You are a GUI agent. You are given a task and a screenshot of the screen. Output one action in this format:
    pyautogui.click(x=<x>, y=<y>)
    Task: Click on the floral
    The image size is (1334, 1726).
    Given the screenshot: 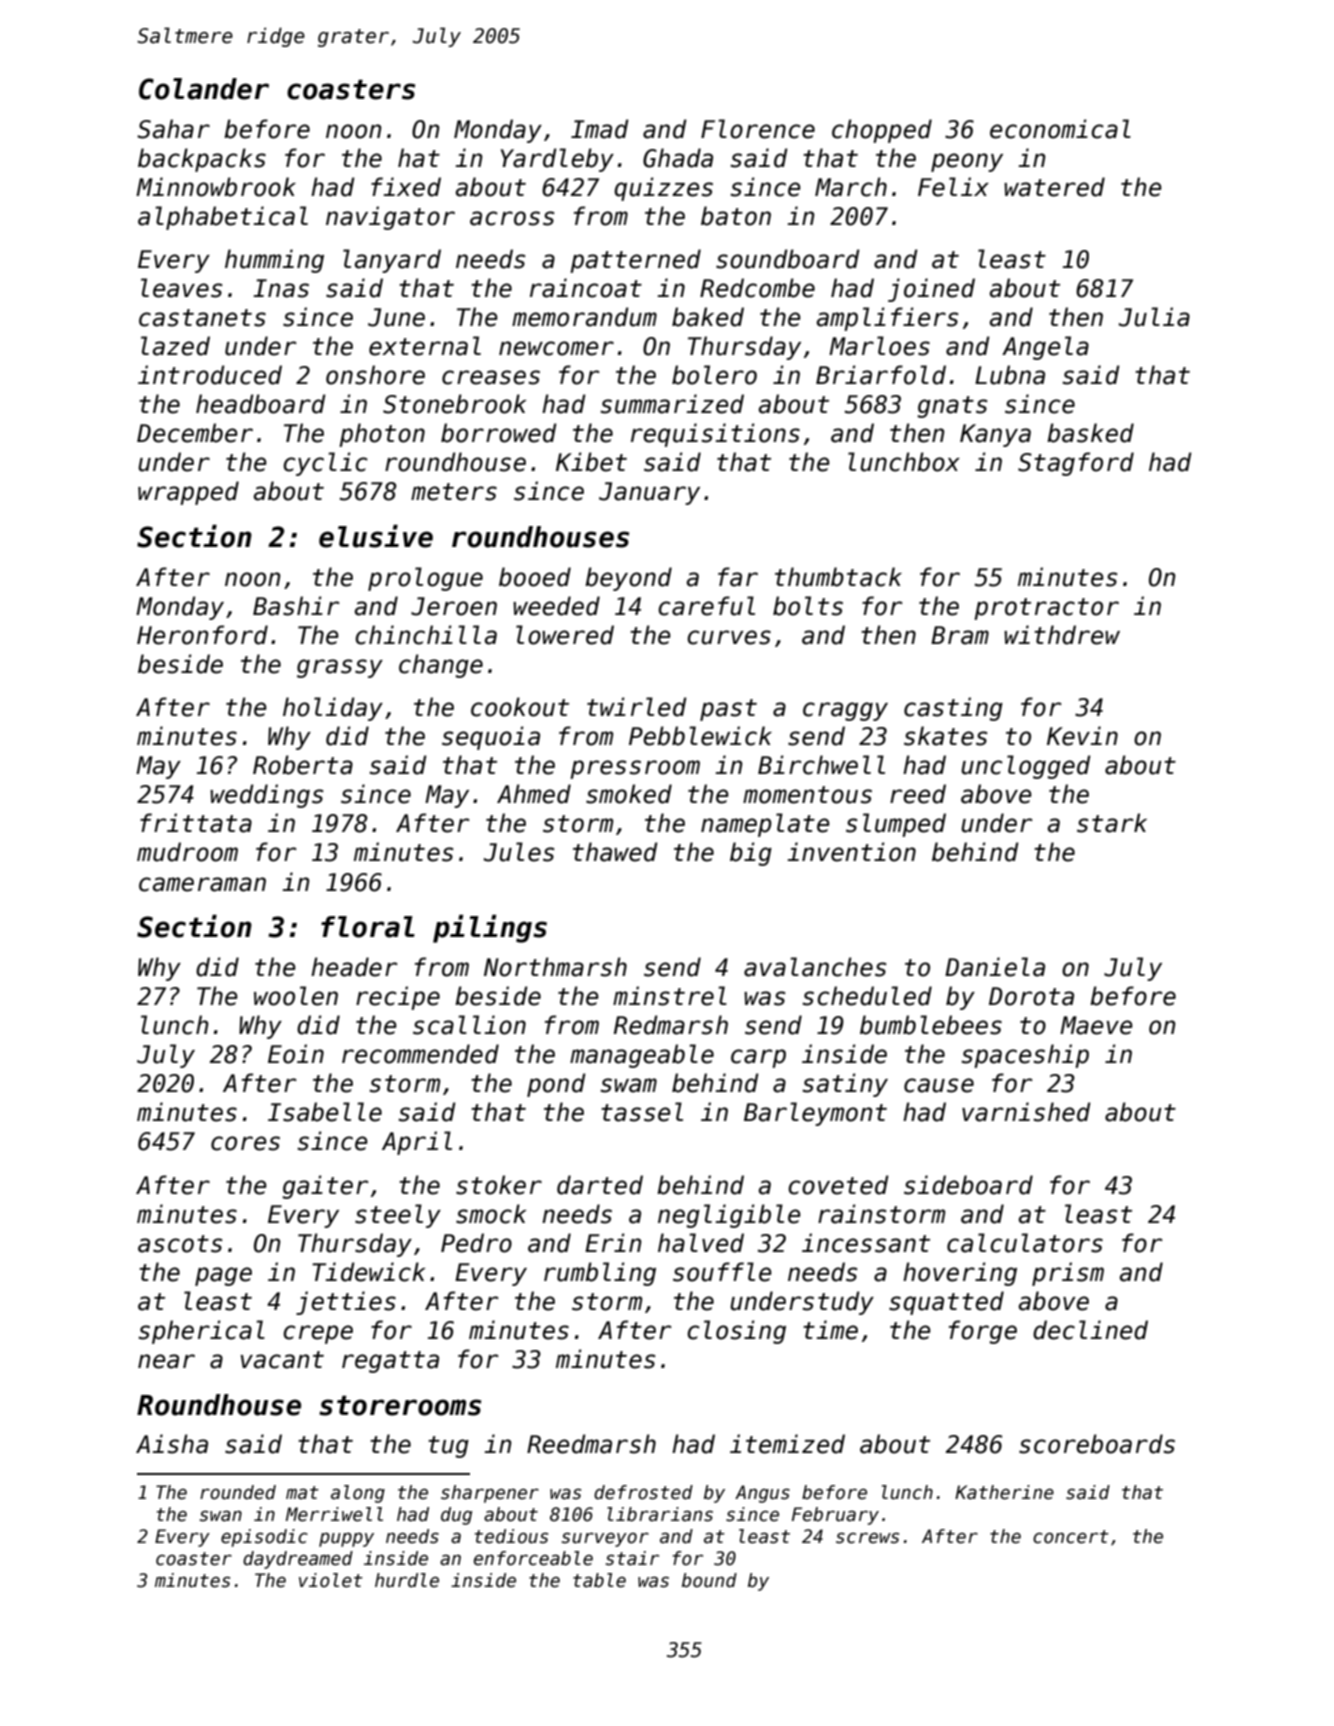 What is the action you would take?
    pyautogui.click(x=368, y=927)
